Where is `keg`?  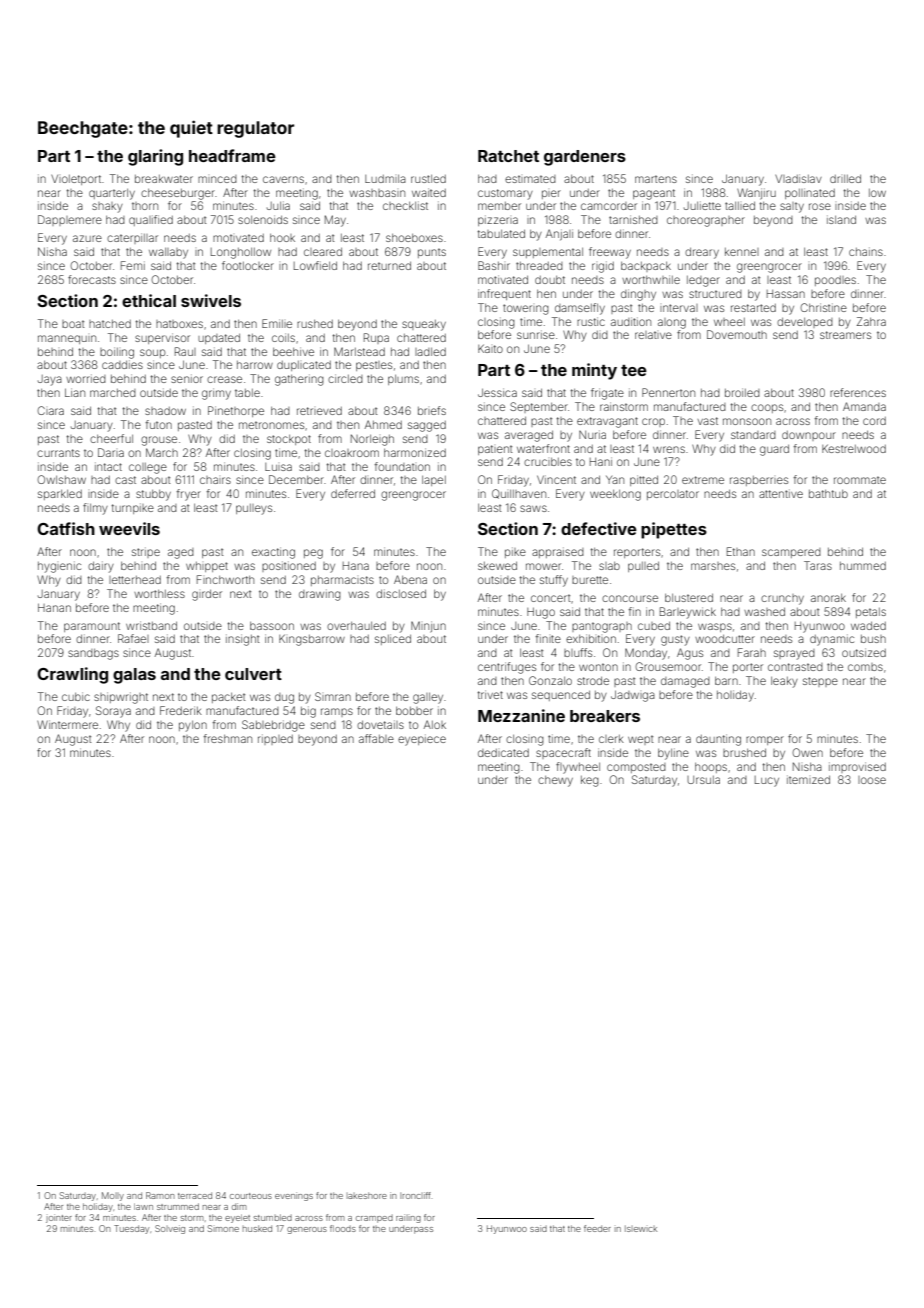 keg is located at coordinates (590, 781).
